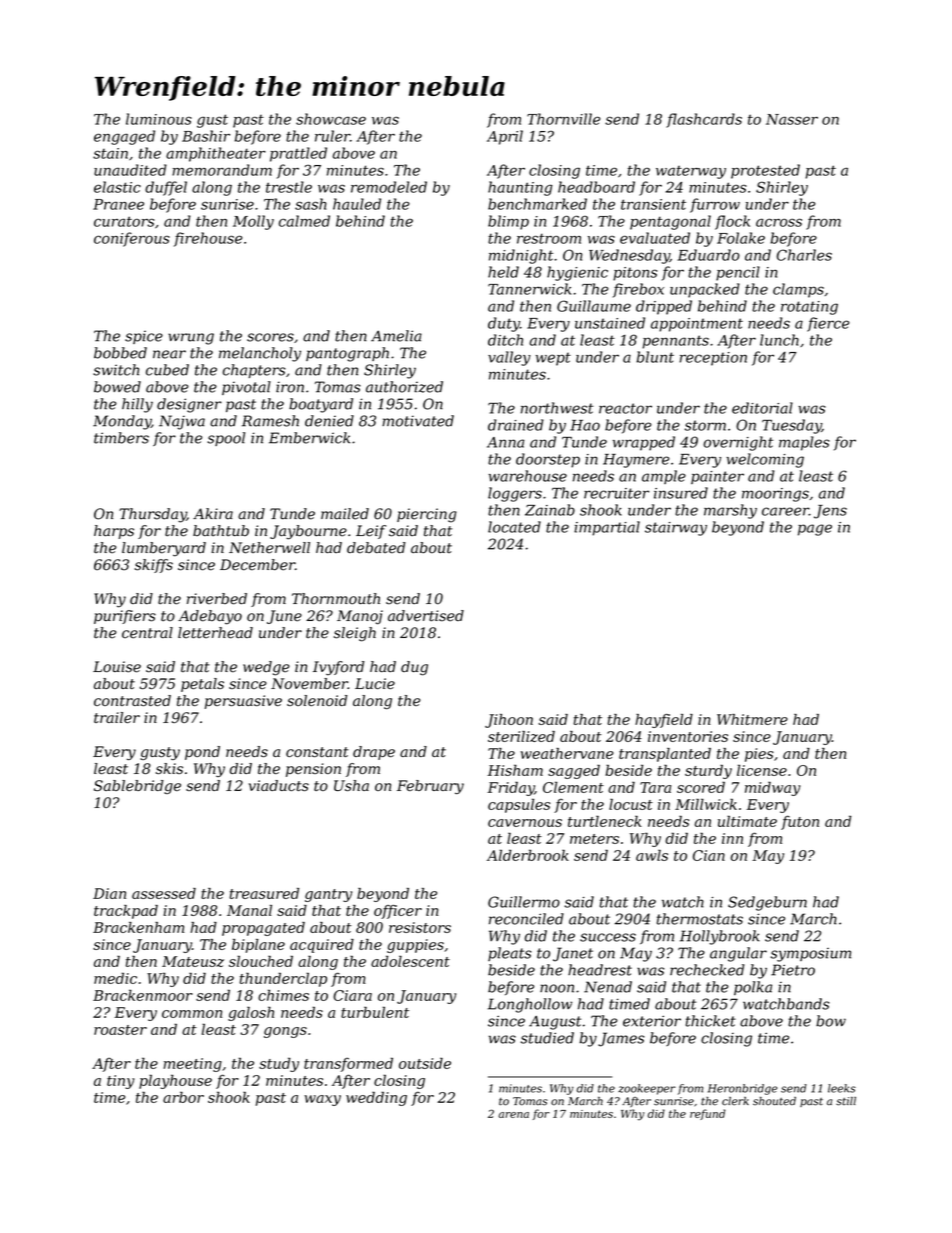 This document has width=952, height=1233. What do you see at coordinates (322, 1100) in the document?
I see `waxy` at bounding box center [322, 1100].
